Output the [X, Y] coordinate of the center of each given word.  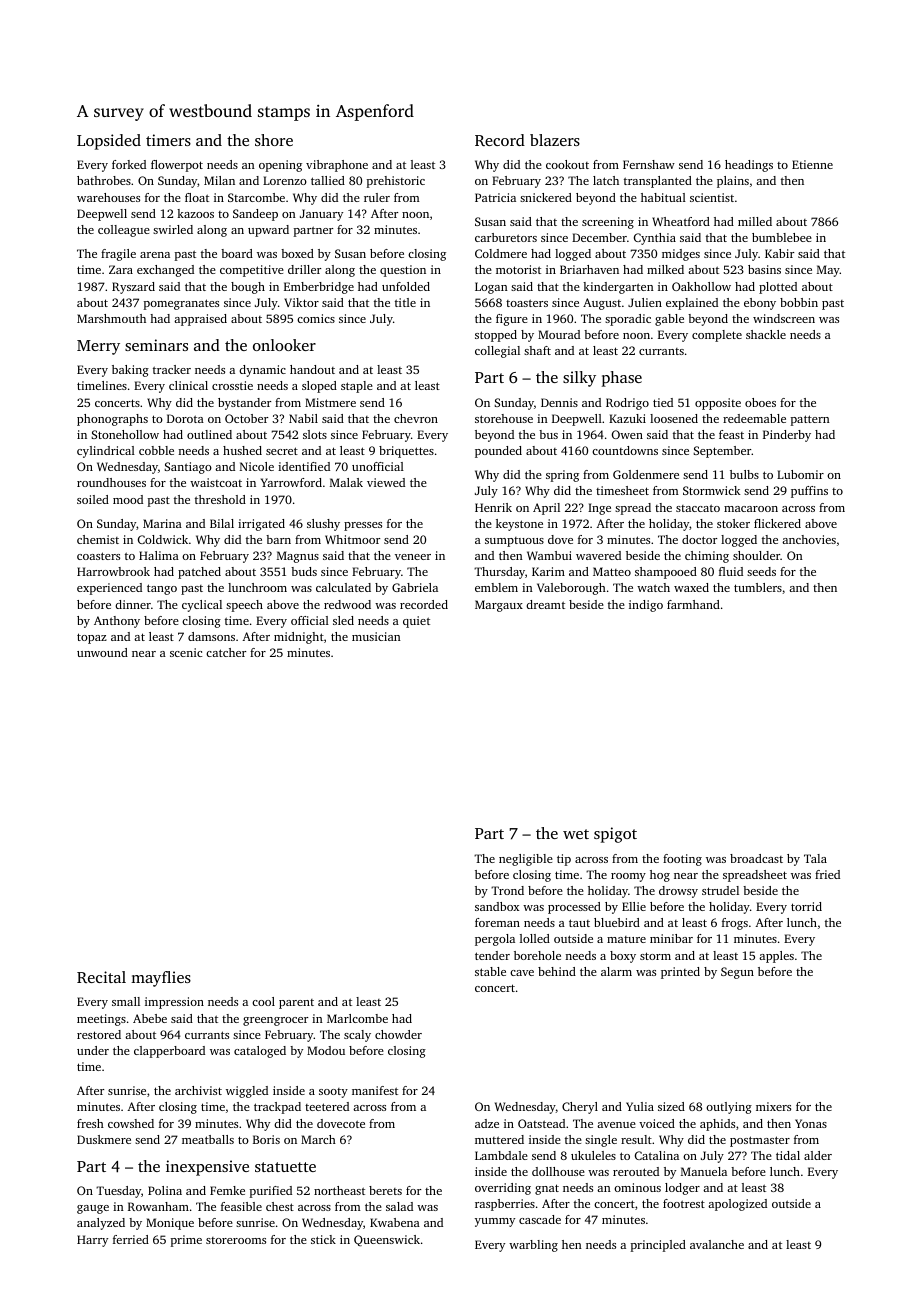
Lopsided [109, 142]
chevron [416, 418]
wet [576, 834]
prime [186, 1241]
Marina [162, 523]
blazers [555, 140]
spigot [615, 835]
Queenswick [387, 1240]
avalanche [717, 1244]
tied [663, 402]
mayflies [161, 979]
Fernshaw [649, 164]
